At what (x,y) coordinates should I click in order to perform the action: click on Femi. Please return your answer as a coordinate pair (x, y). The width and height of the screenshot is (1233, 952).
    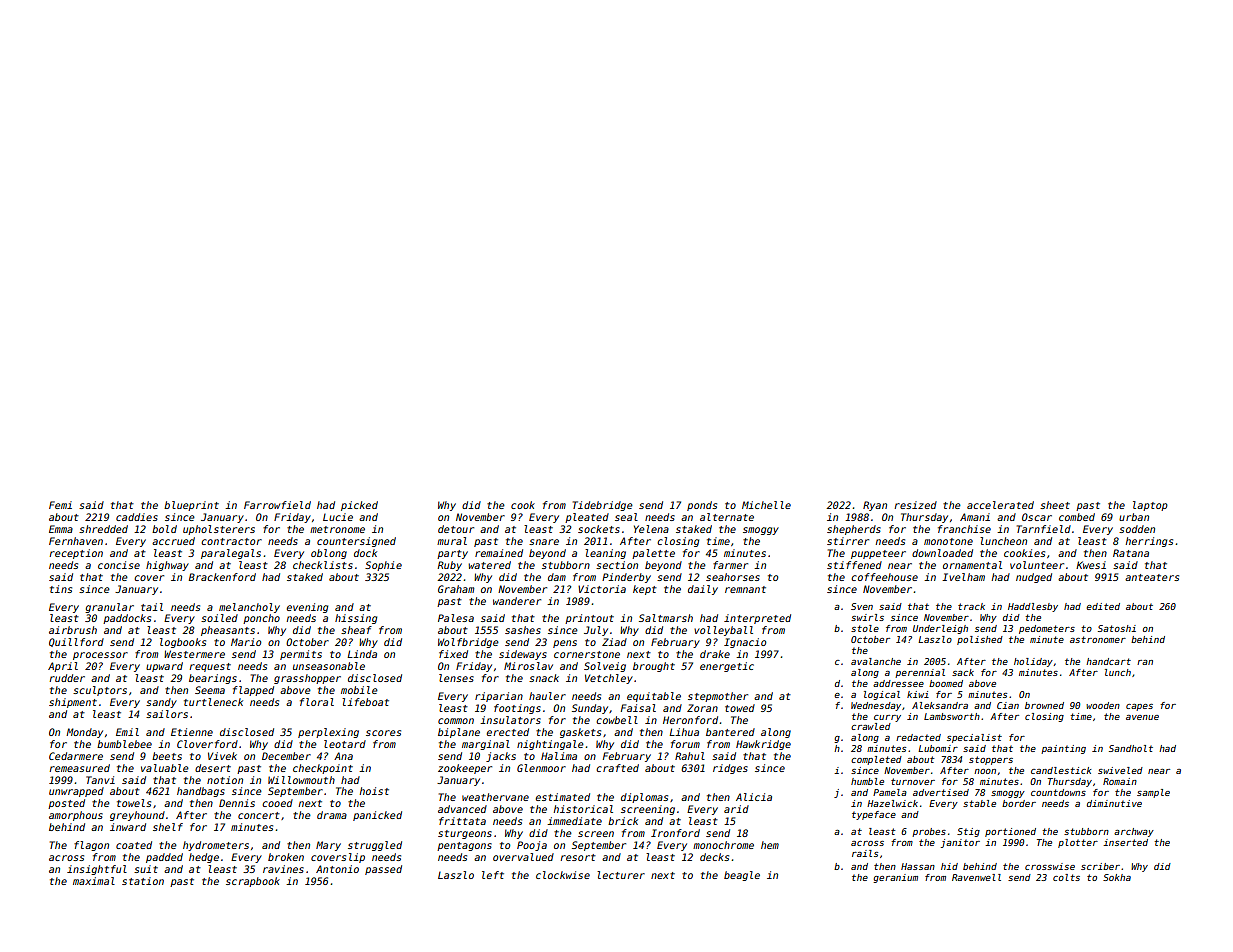
    Looking at the image, I should click on (60, 505).
